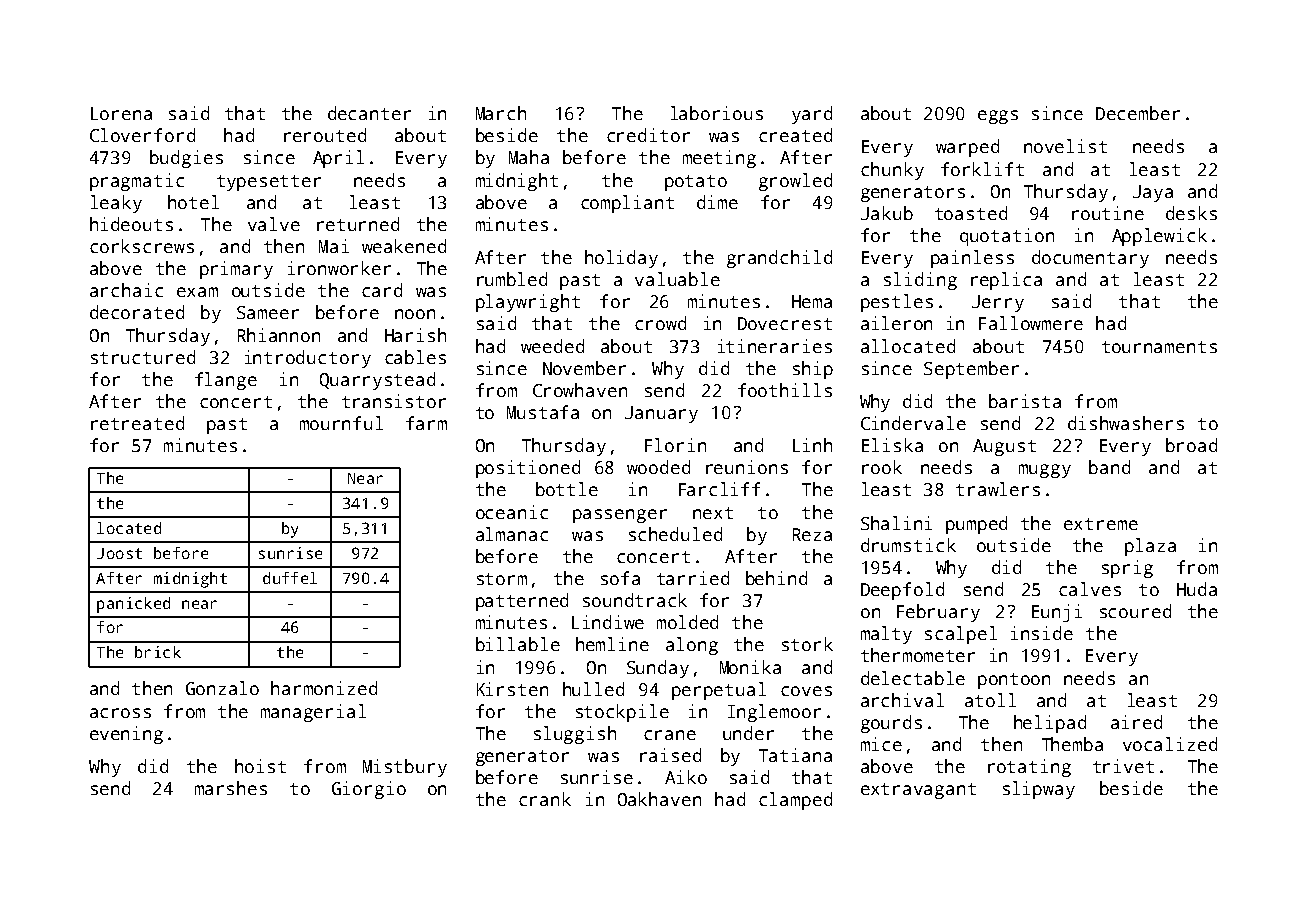  What do you see at coordinates (1050, 724) in the document?
I see `helipad` at bounding box center [1050, 724].
